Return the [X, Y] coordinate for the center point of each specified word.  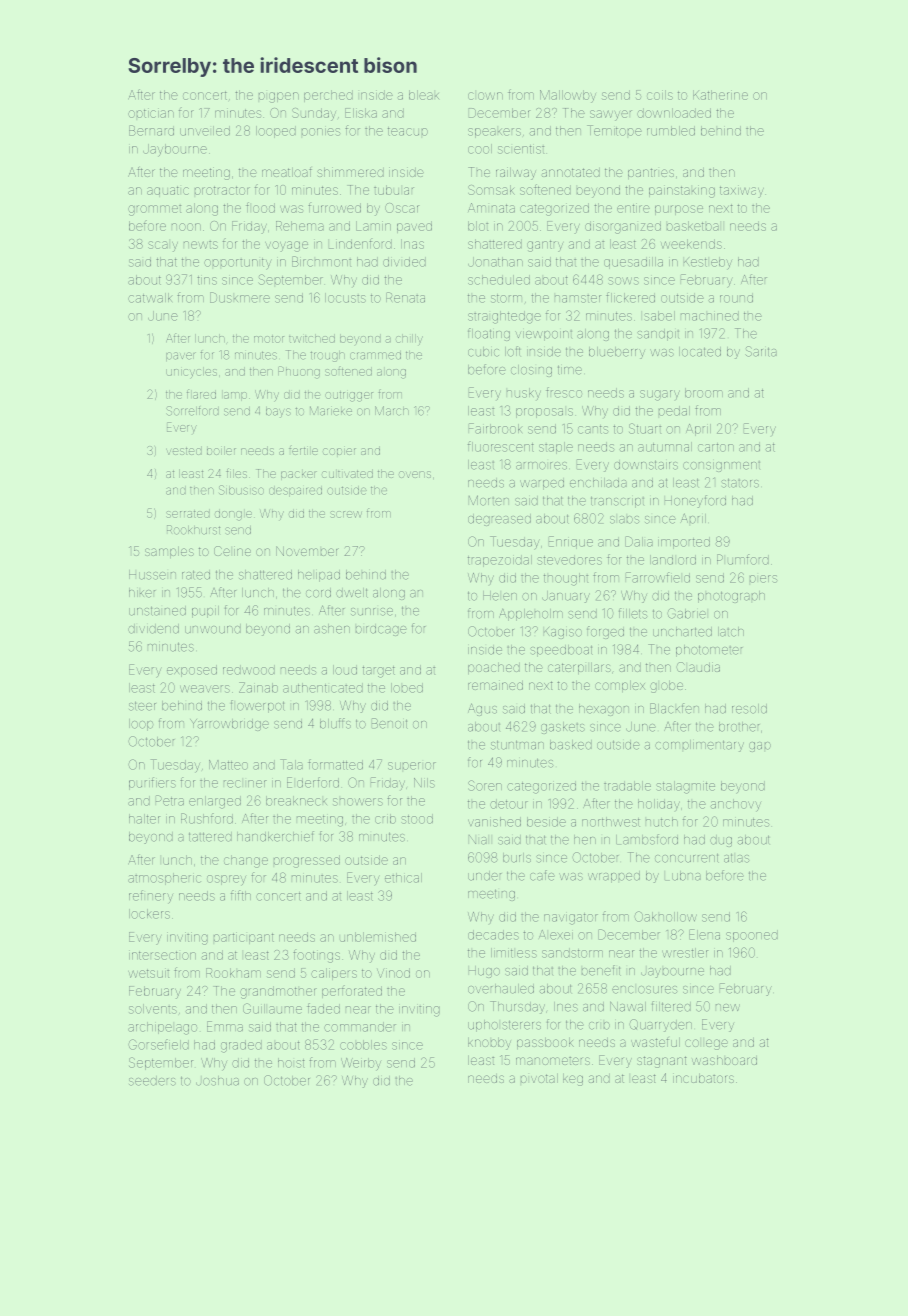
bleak [424, 95]
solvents [153, 1009]
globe [666, 686]
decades [493, 935]
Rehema [300, 226]
